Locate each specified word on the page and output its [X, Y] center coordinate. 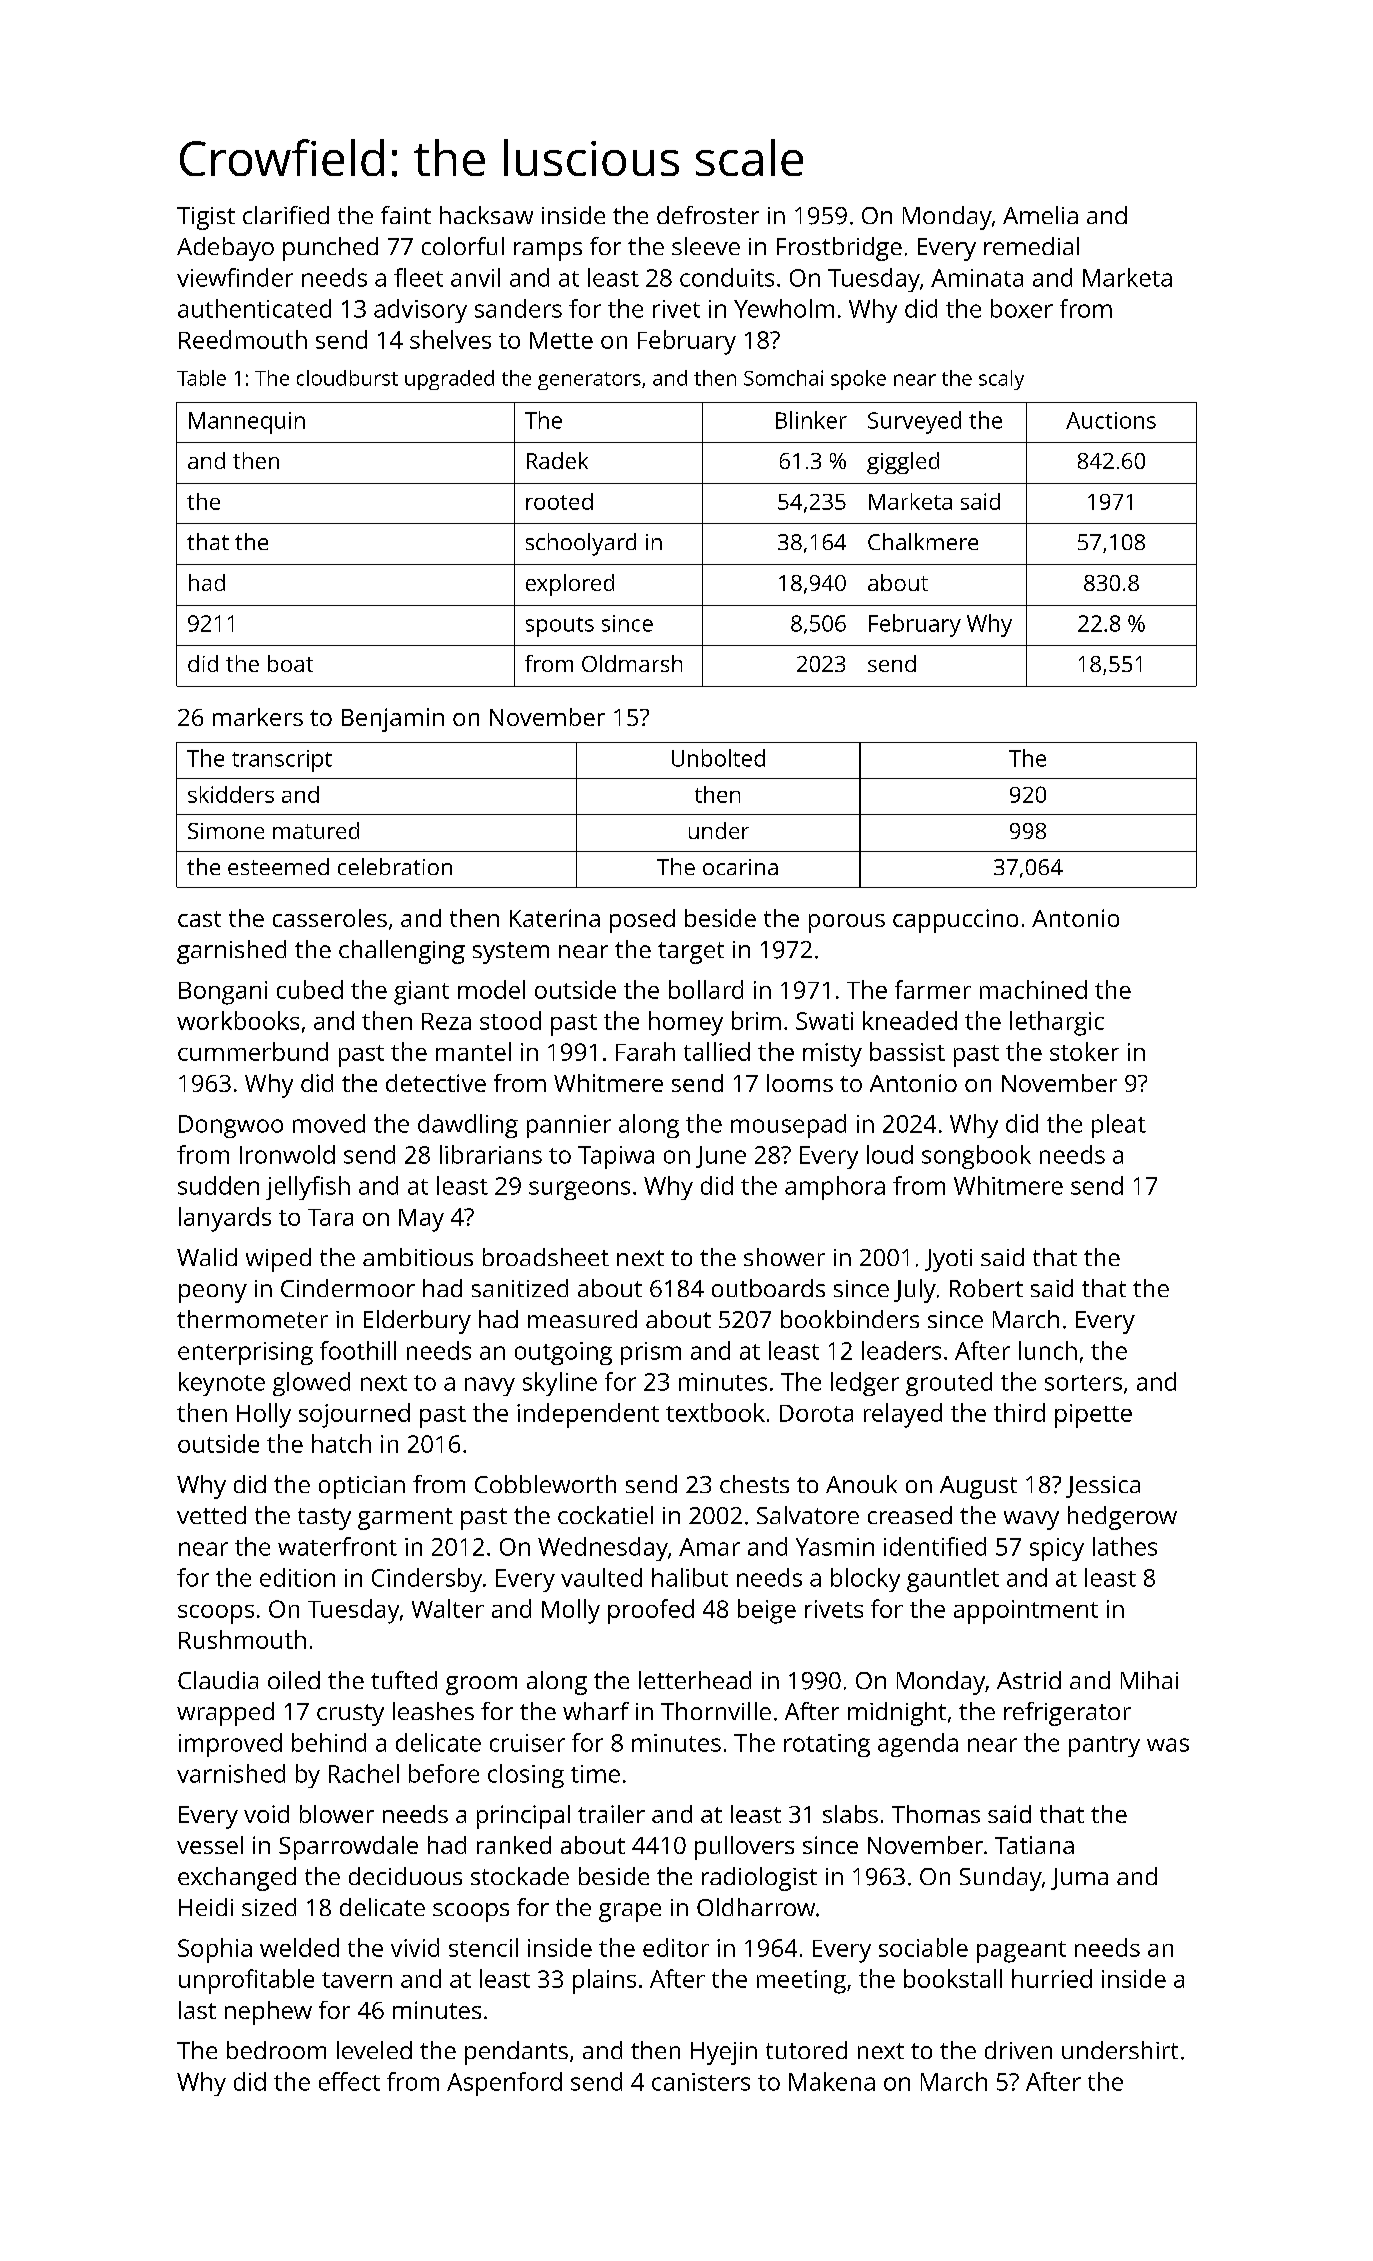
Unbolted [718, 758]
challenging [402, 952]
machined [1033, 989]
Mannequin [247, 423]
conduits [727, 277]
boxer [1022, 308]
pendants [516, 2053]
